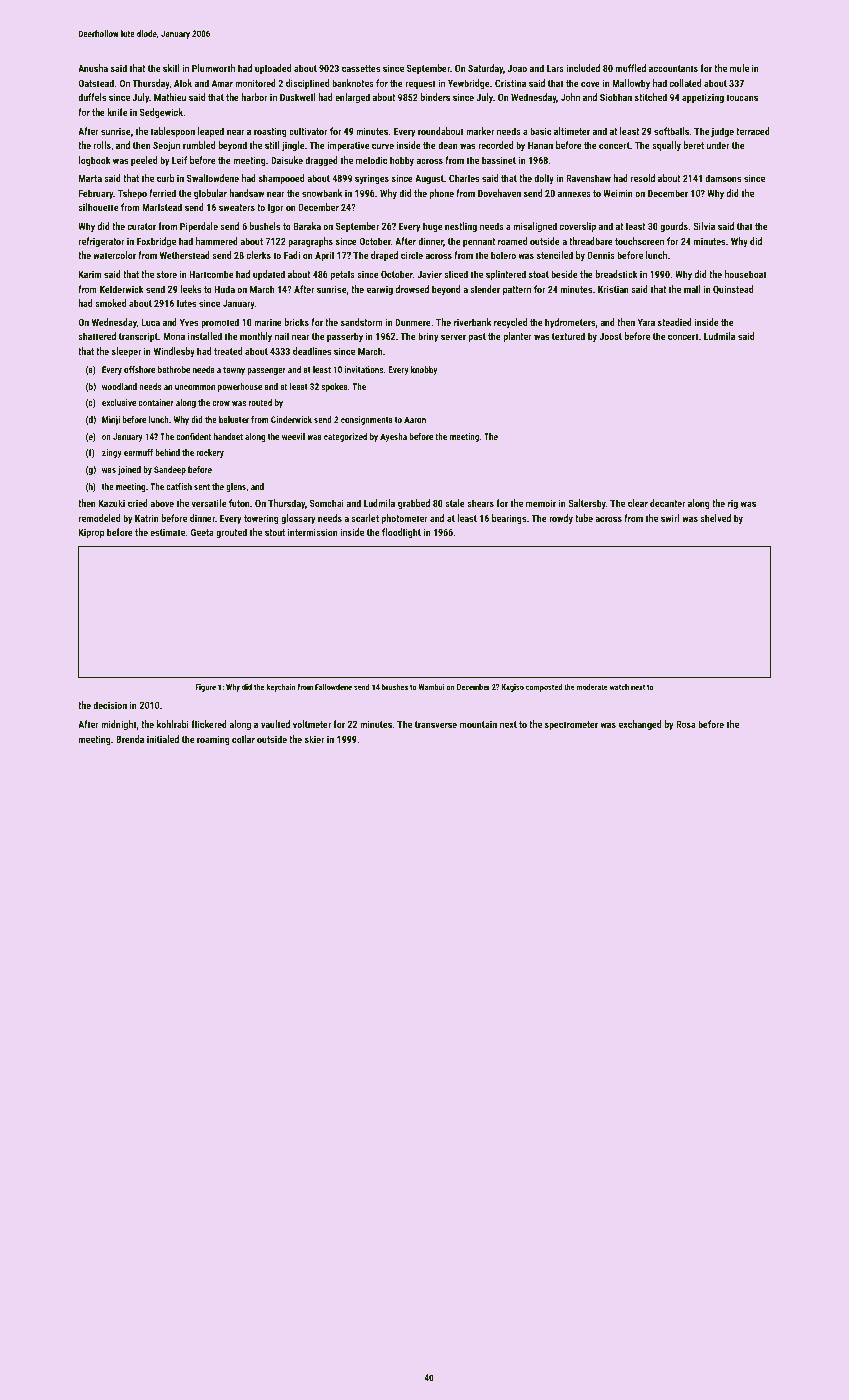  I want to click on collar, so click(243, 739).
